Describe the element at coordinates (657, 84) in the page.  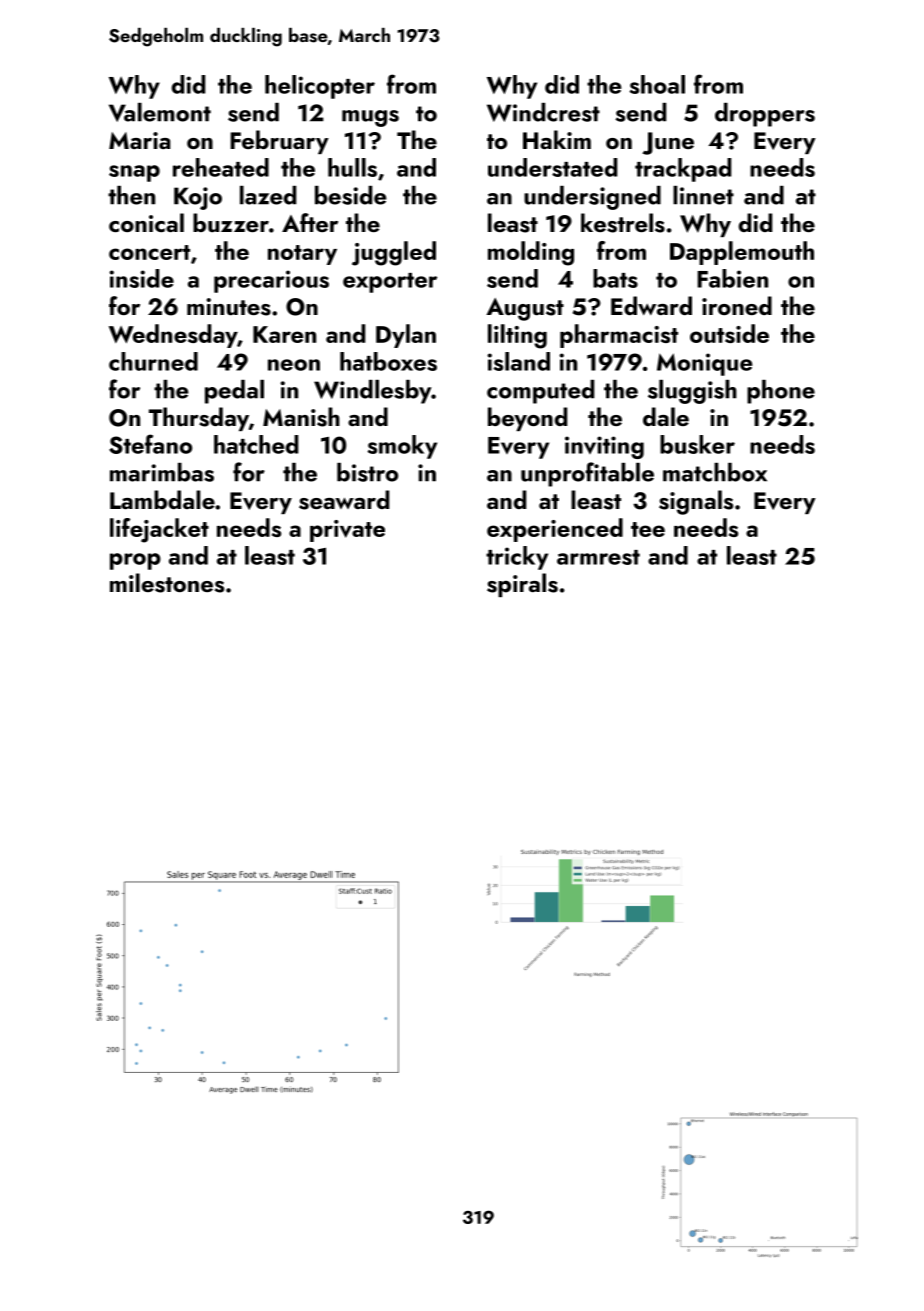
I see `shoal` at that location.
